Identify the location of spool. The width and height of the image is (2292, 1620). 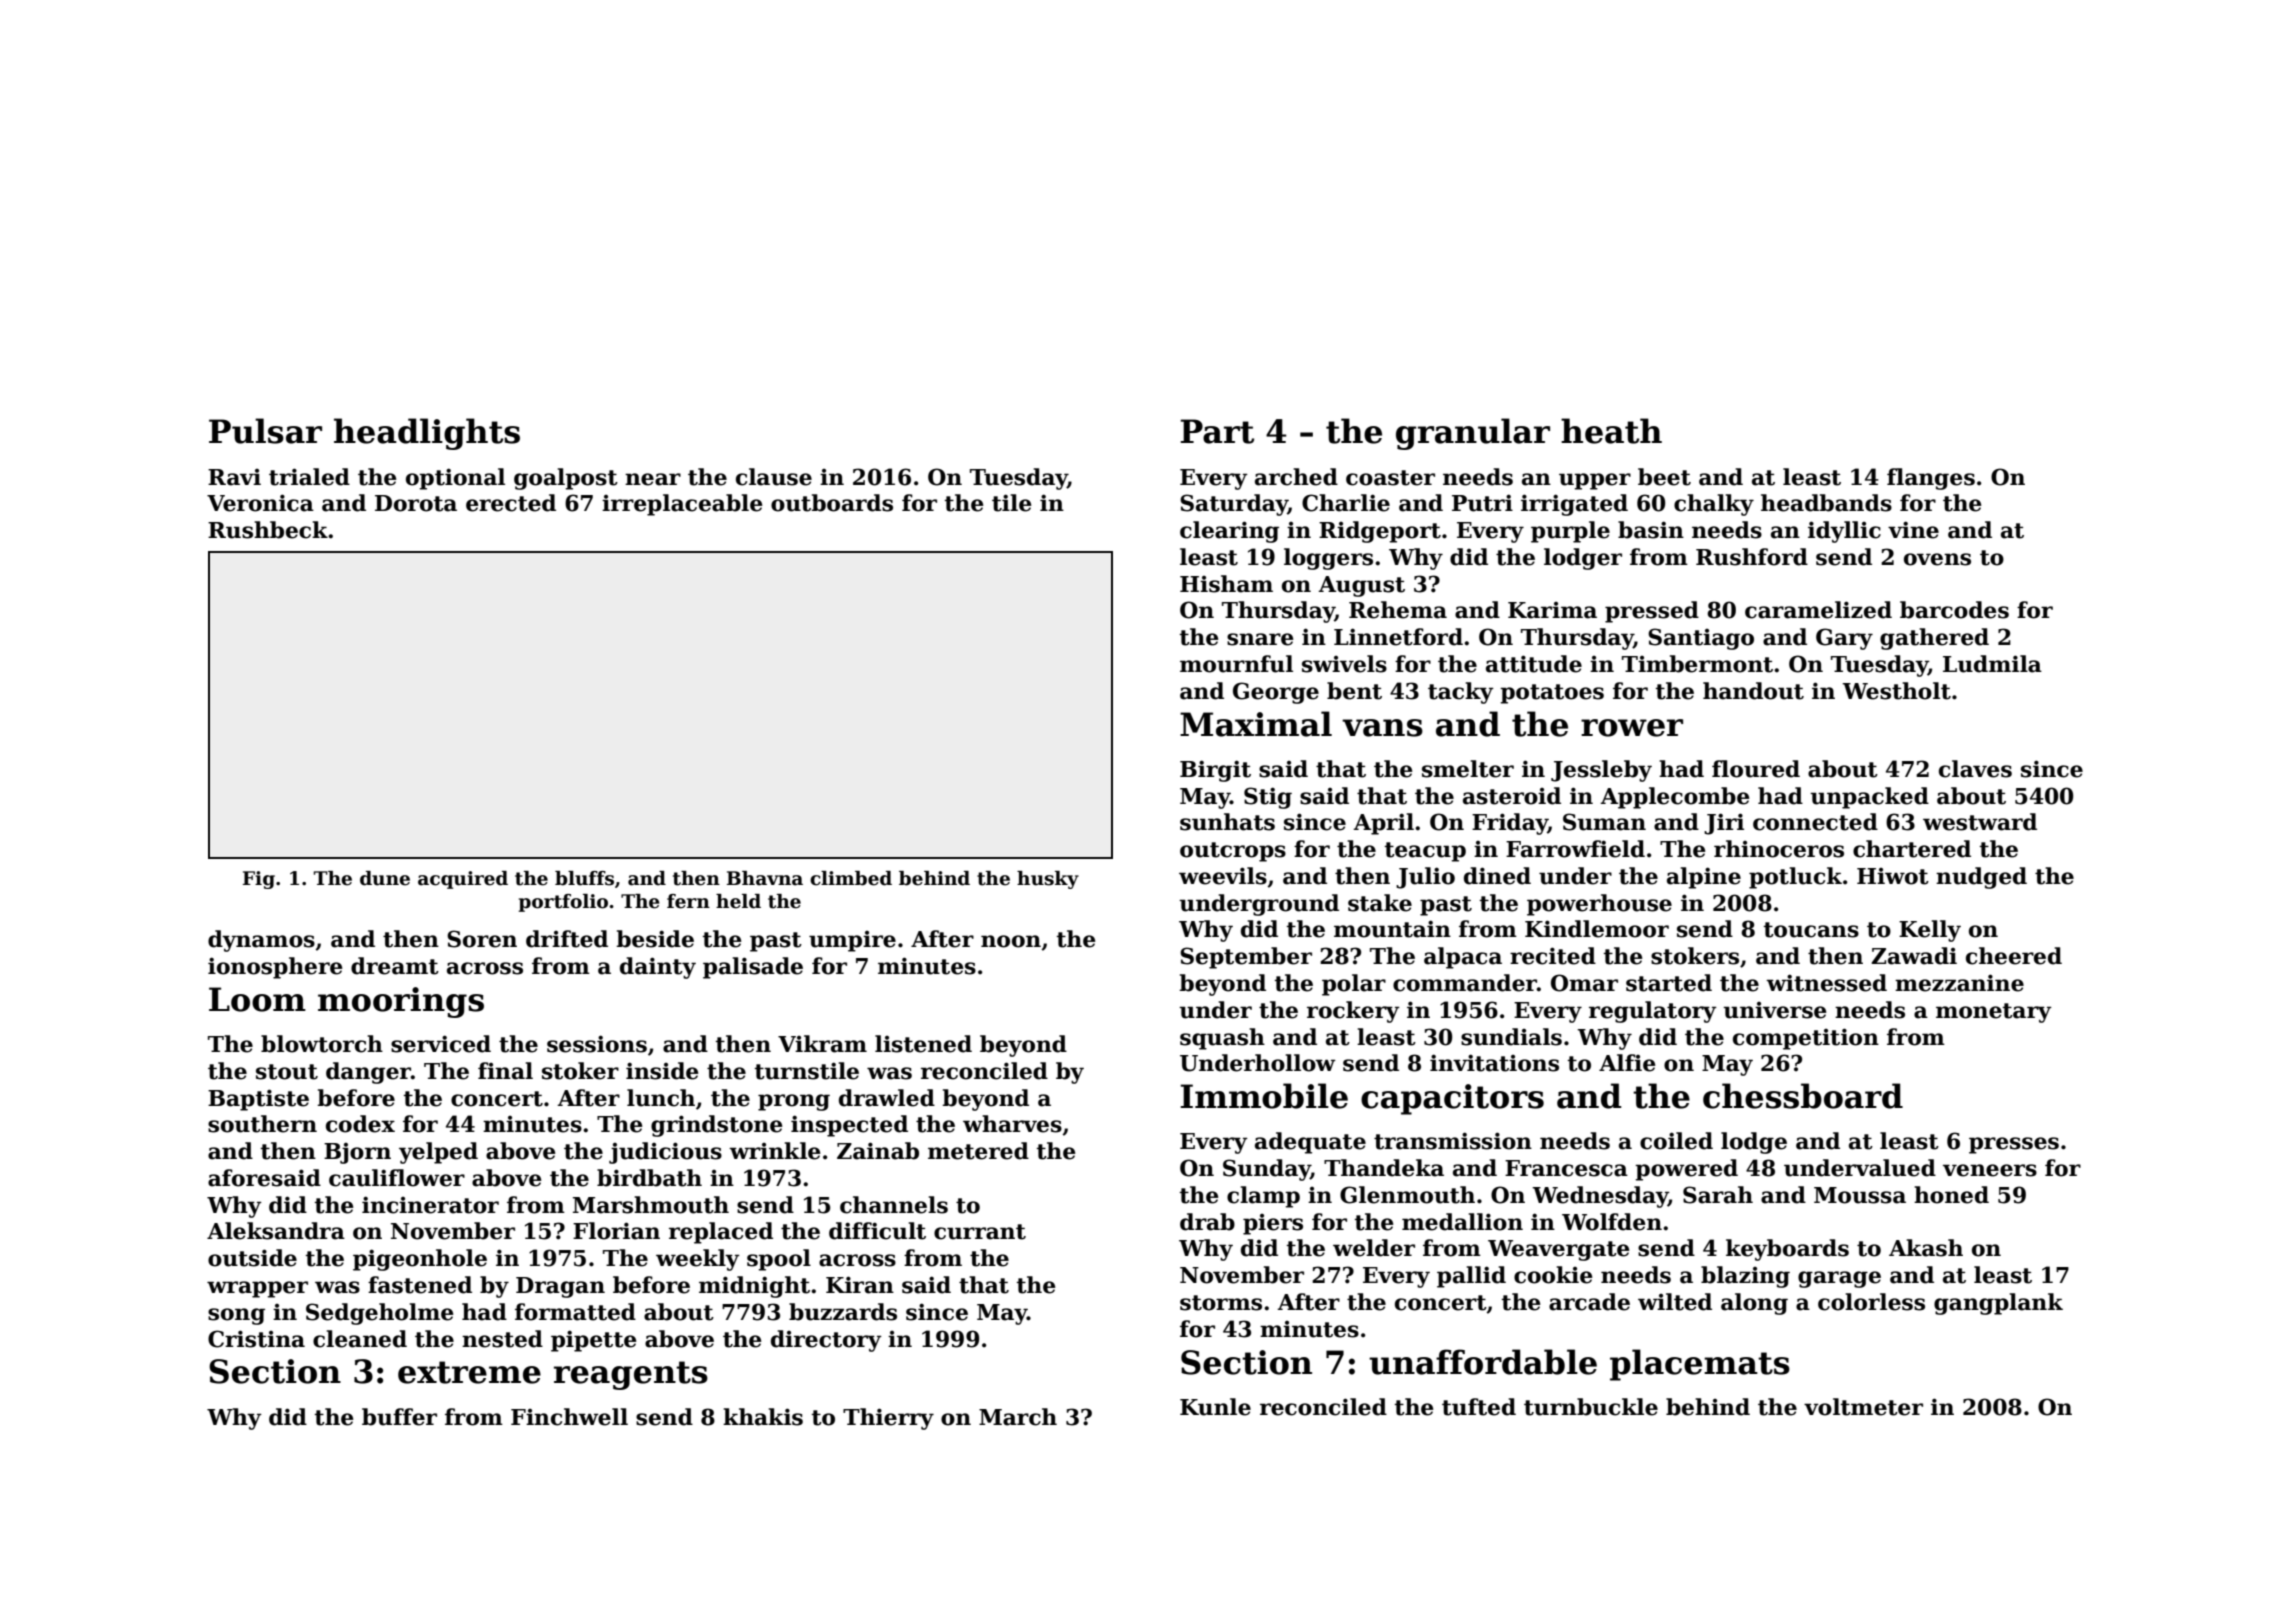
(779, 1260).
